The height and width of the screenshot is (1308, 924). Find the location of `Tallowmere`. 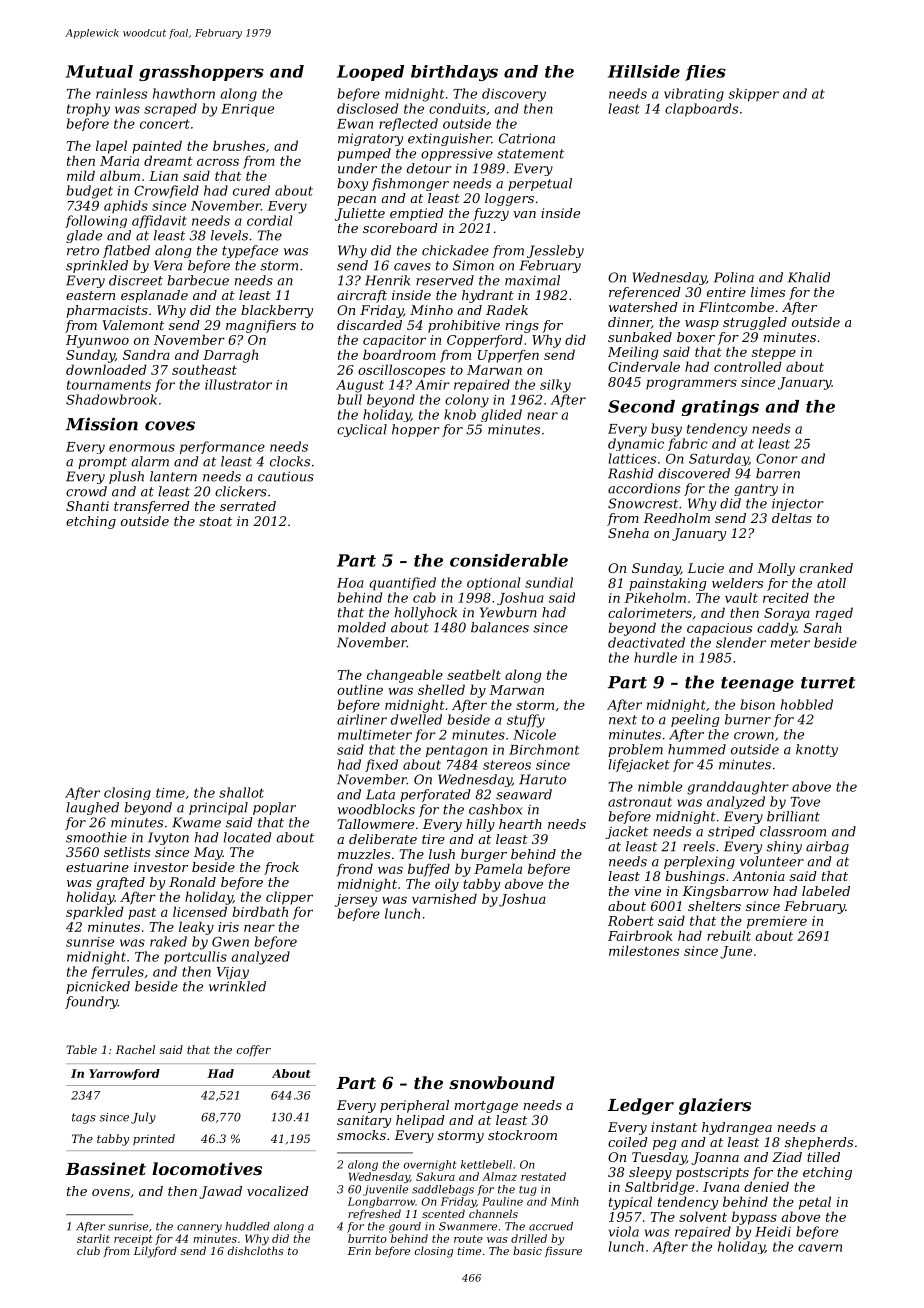

Tallowmere is located at coordinates (376, 824).
